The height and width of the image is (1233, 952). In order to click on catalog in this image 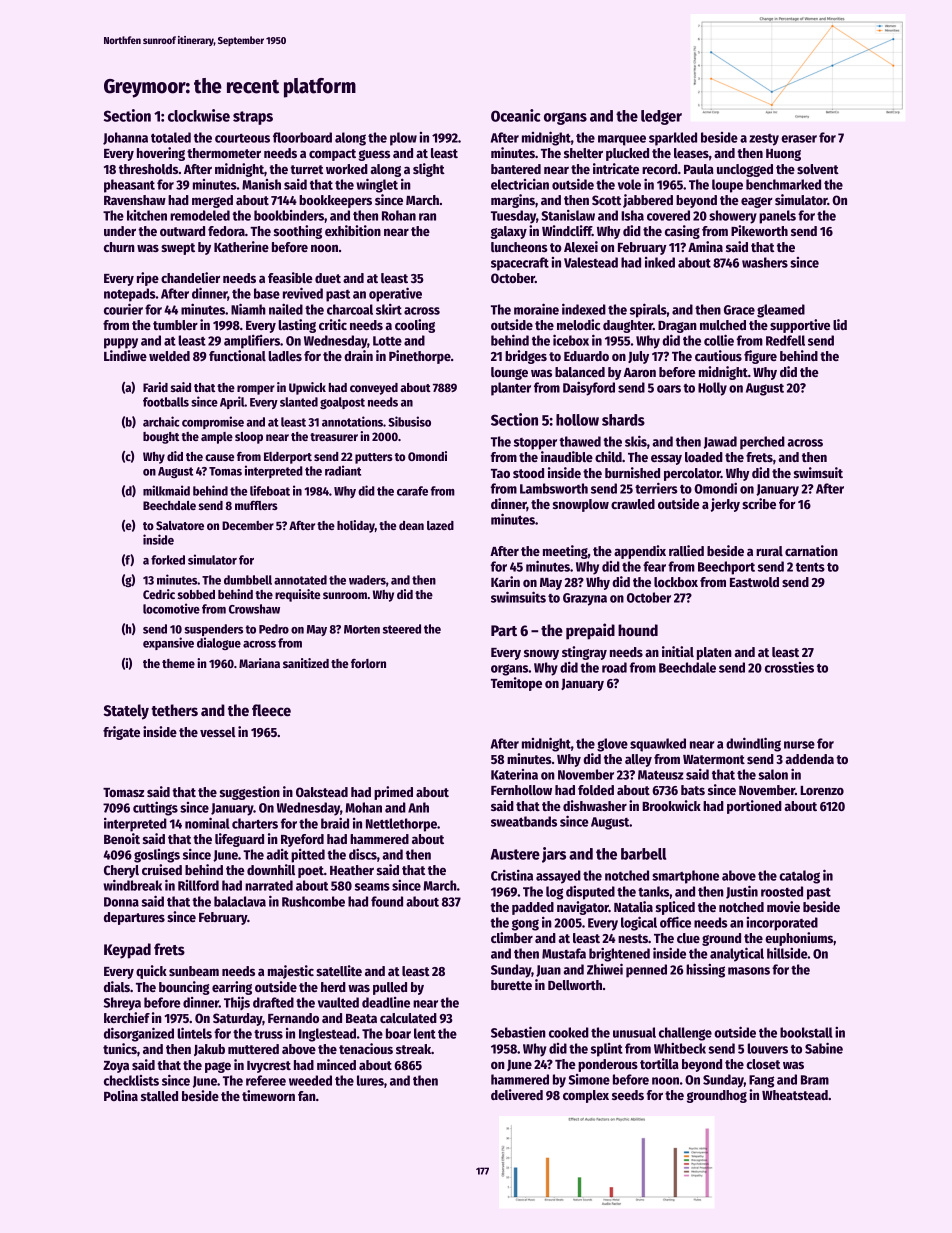, I will do `click(799, 877)`.
